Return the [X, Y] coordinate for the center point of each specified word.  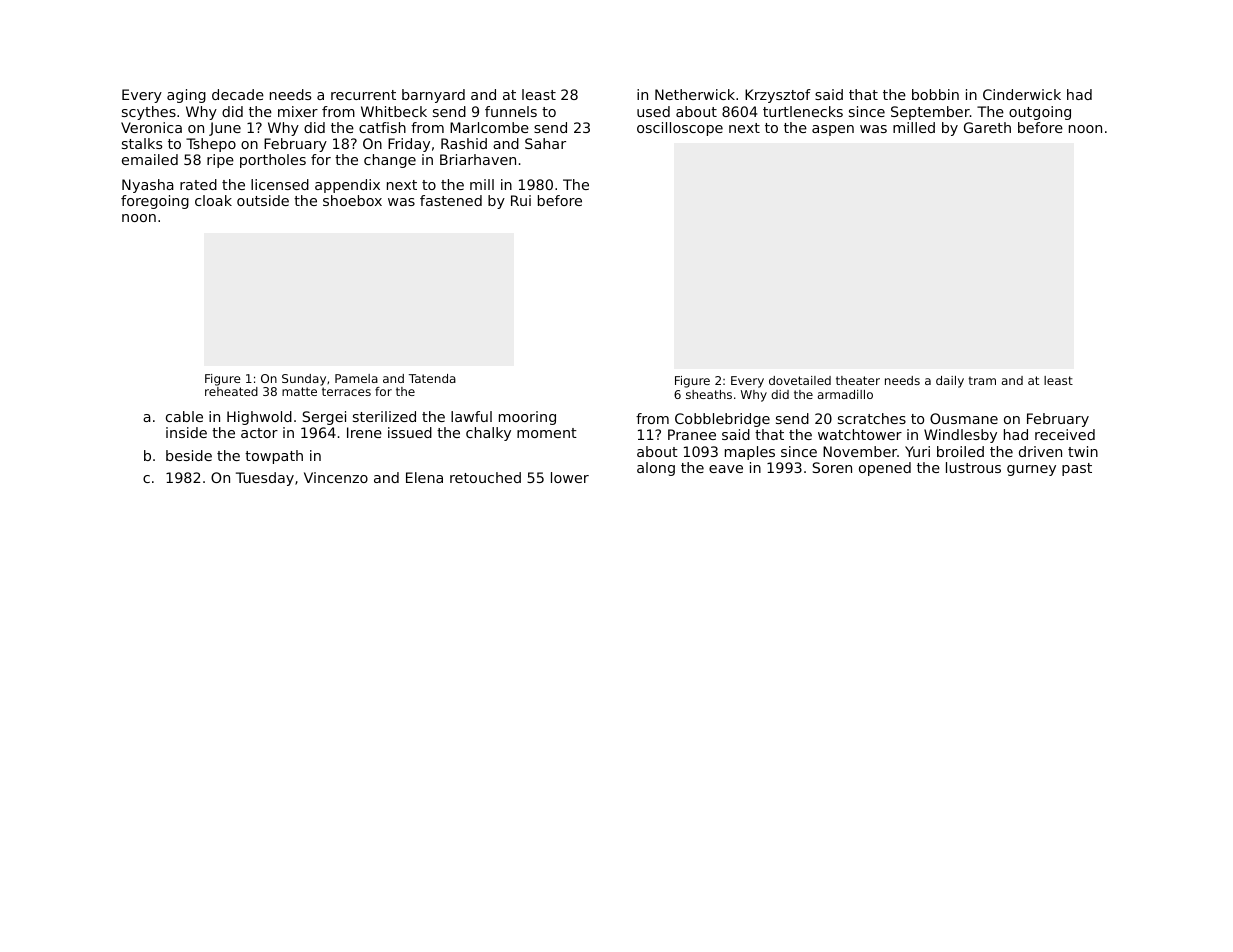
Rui [521, 200]
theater [858, 380]
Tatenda [432, 378]
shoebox [352, 200]
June [225, 129]
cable [184, 416]
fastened [451, 200]
